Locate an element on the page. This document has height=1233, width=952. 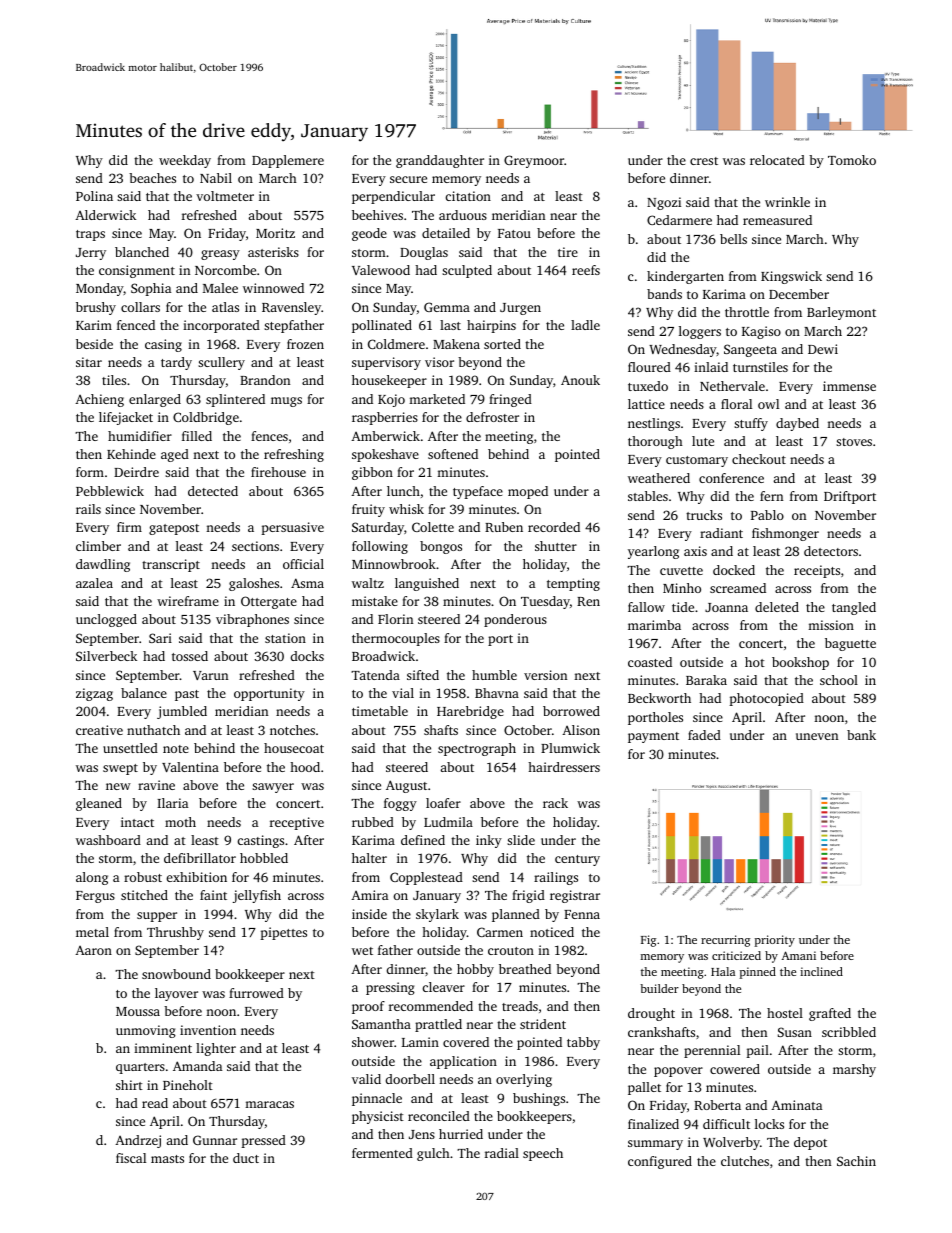
Dapplemere is located at coordinates (288, 161).
